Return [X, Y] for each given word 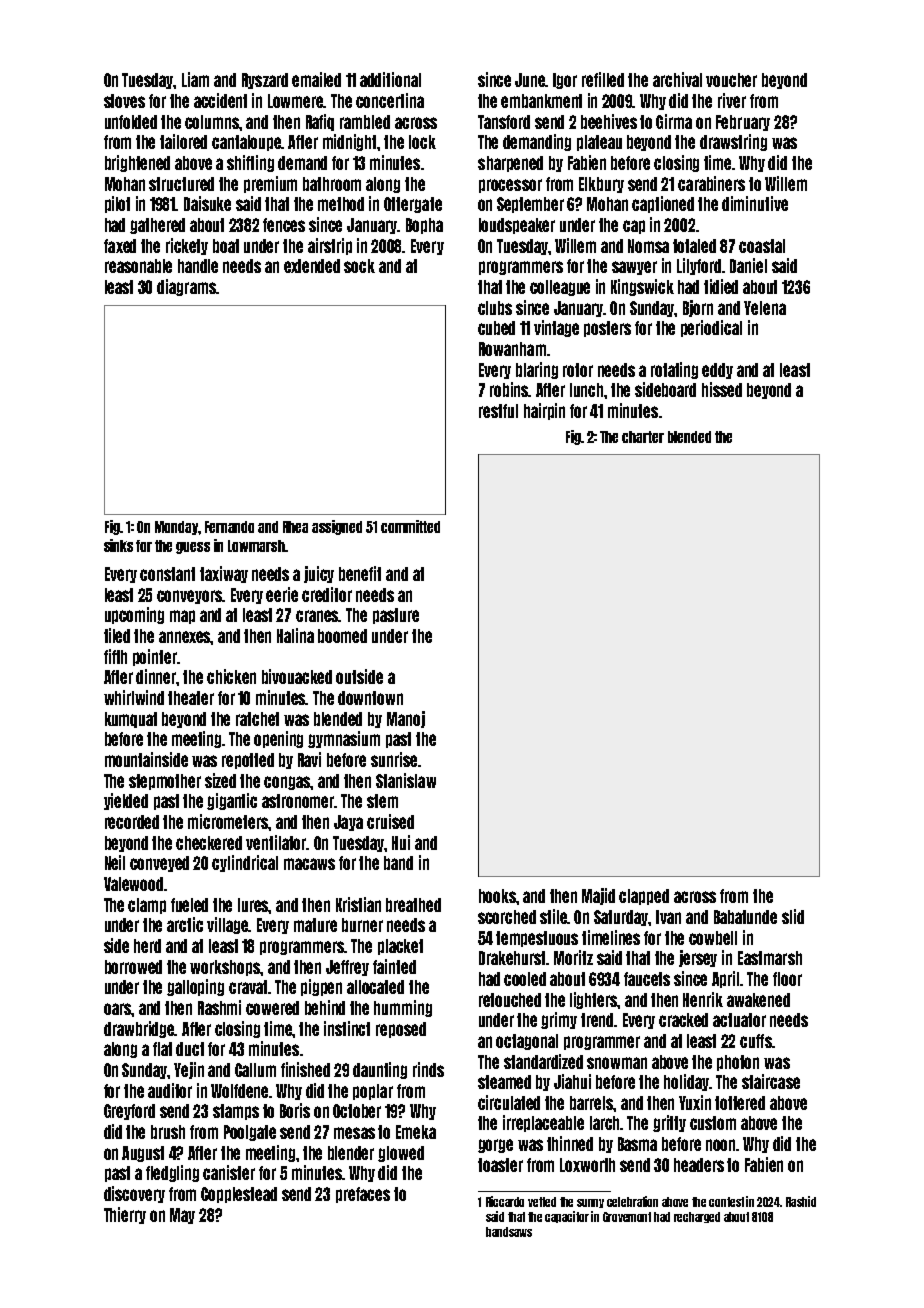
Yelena [765, 308]
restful [498, 411]
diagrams [187, 287]
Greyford [129, 1112]
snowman [617, 1063]
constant [167, 574]
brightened [137, 163]
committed [410, 526]
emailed [316, 79]
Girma [674, 121]
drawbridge [139, 1029]
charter [643, 437]
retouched [510, 1000]
